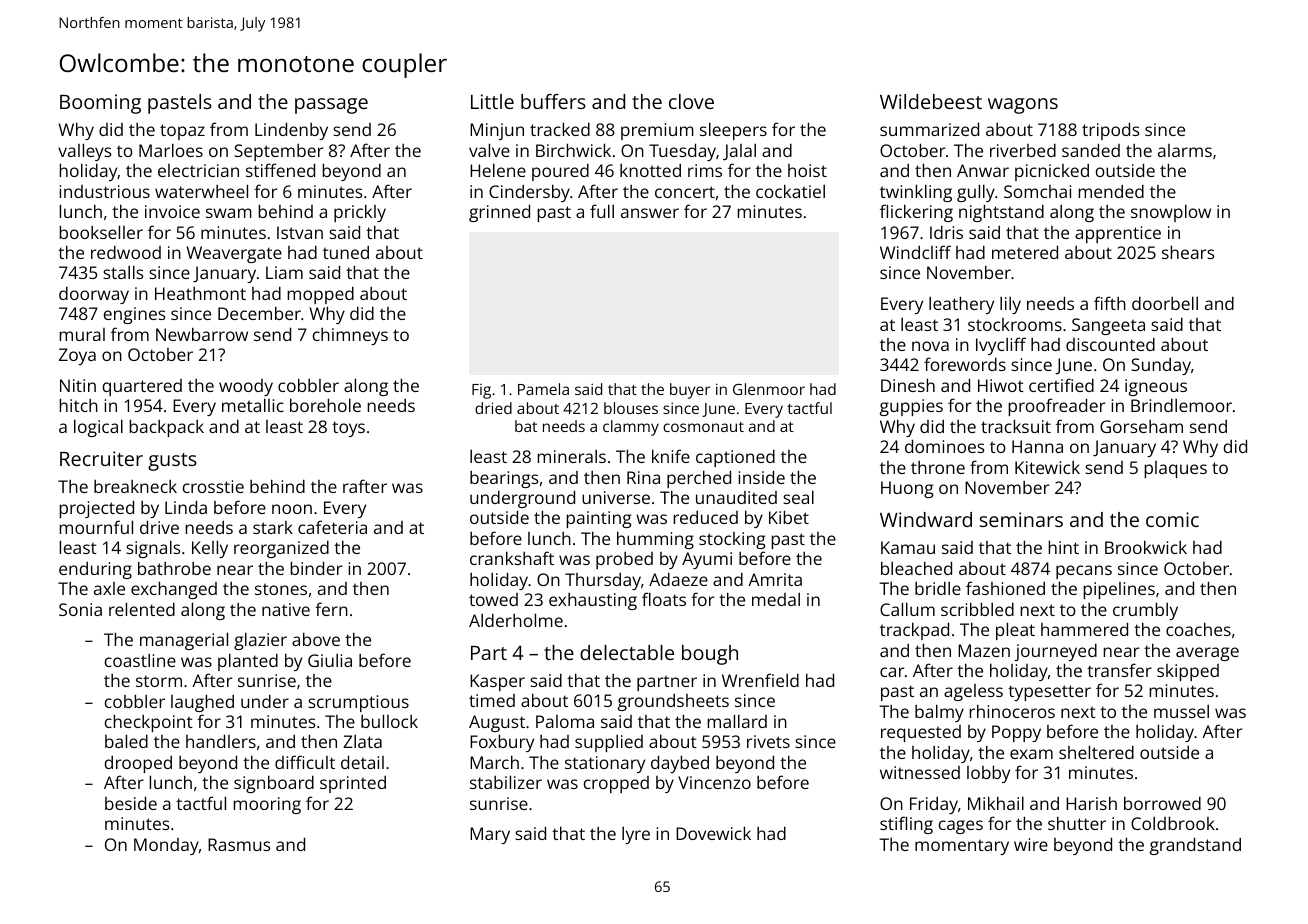 The image size is (1308, 924). Describe the element at coordinates (1195, 846) in the screenshot. I see `grandstand` at that location.
